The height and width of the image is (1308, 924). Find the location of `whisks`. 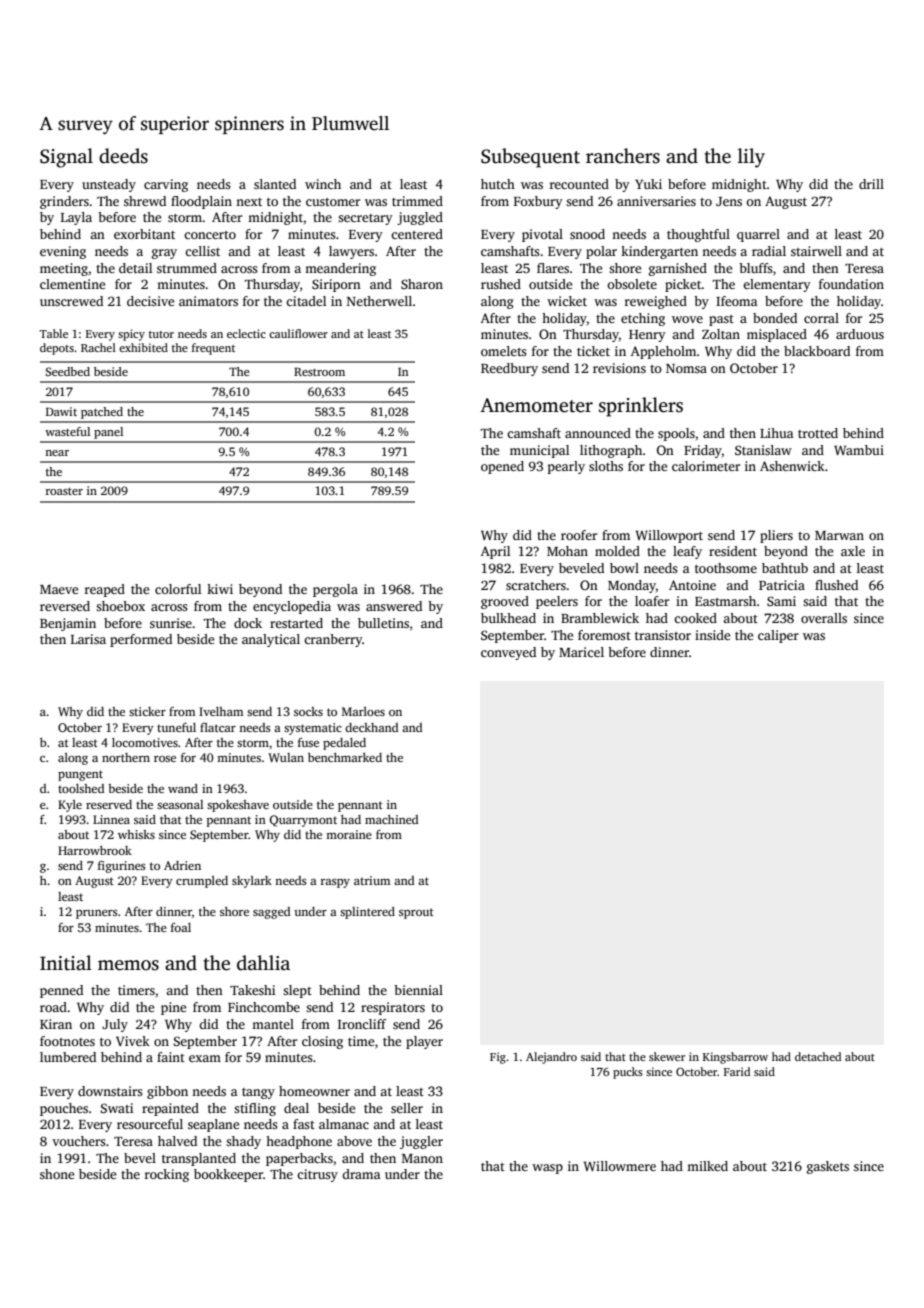

whisks is located at coordinates (136, 834).
